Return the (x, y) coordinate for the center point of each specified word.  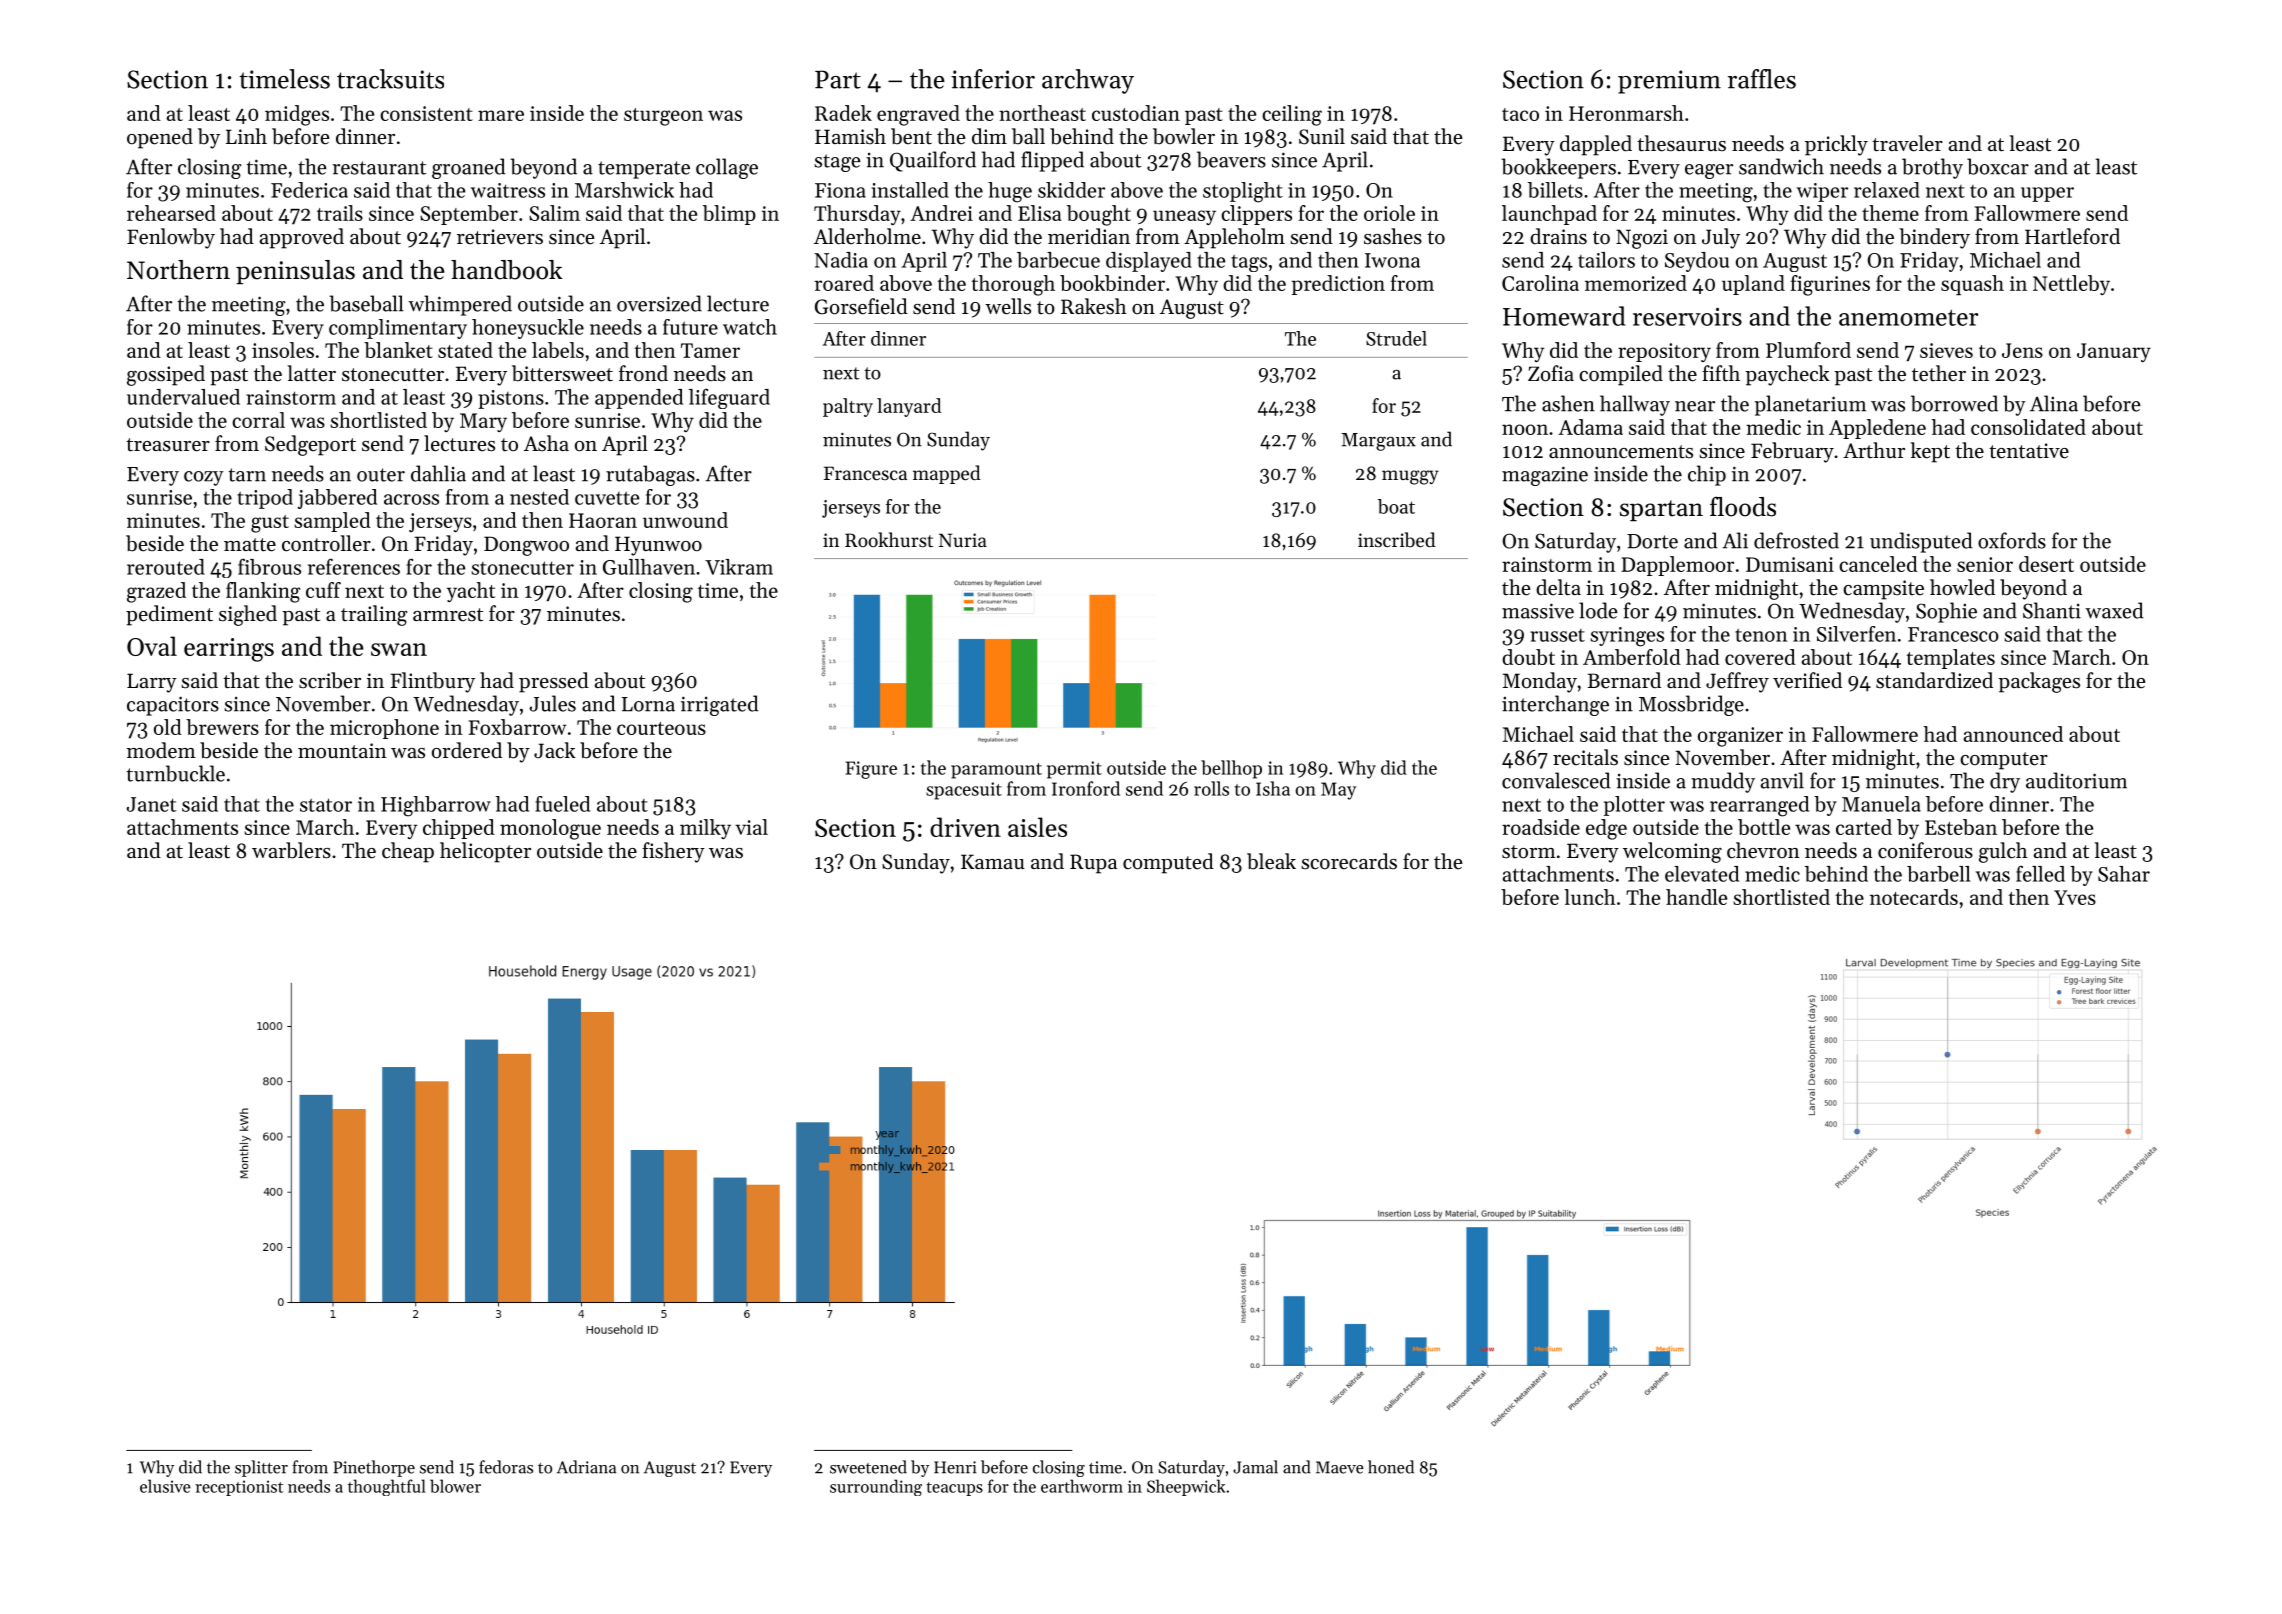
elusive (165, 1486)
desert (2046, 564)
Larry (152, 683)
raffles (1762, 79)
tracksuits (390, 79)
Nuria (963, 540)
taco (1520, 114)
